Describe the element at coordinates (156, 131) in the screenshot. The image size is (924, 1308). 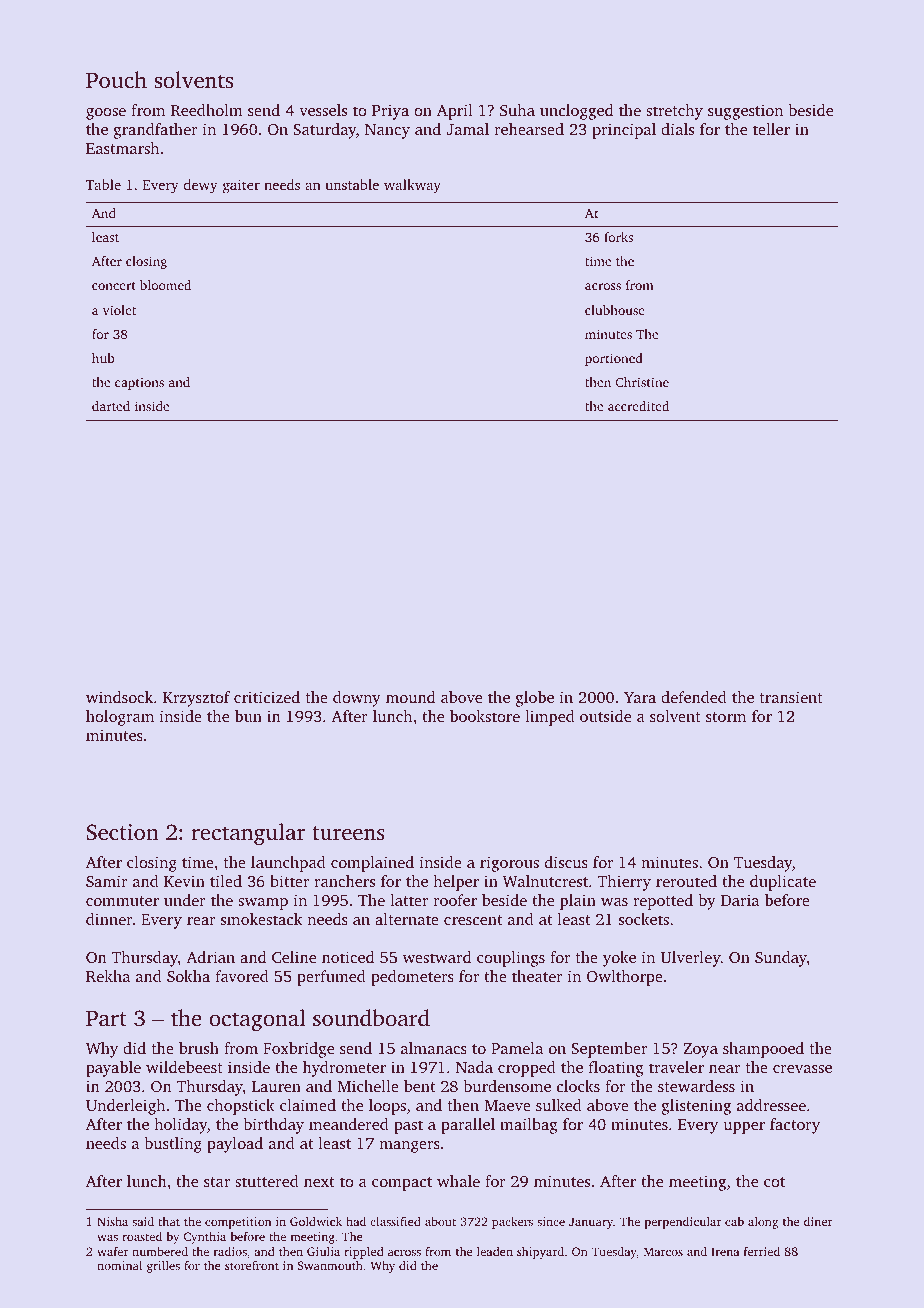
I see `grandfather` at that location.
